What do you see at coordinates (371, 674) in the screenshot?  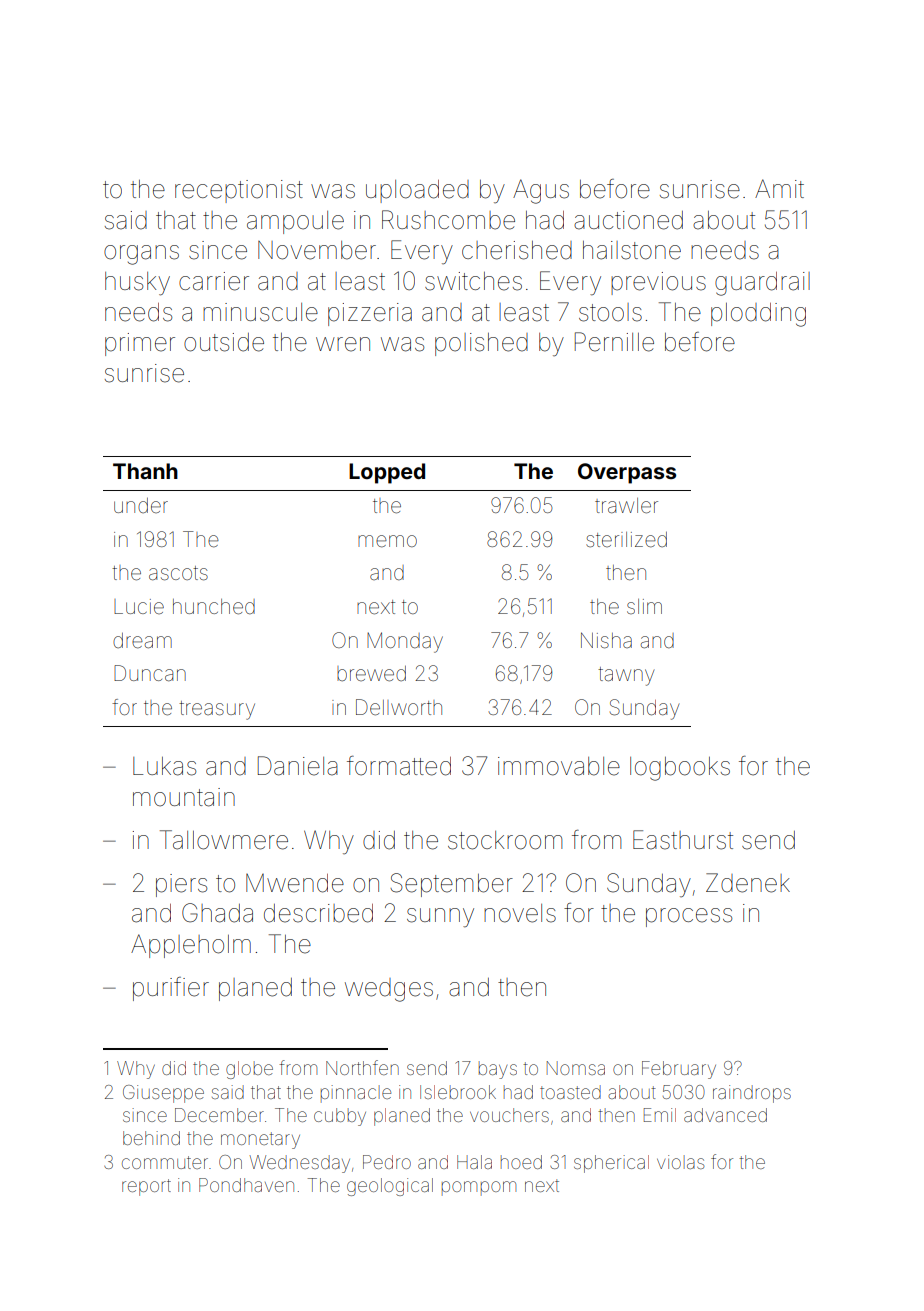 I see `brewed` at bounding box center [371, 674].
